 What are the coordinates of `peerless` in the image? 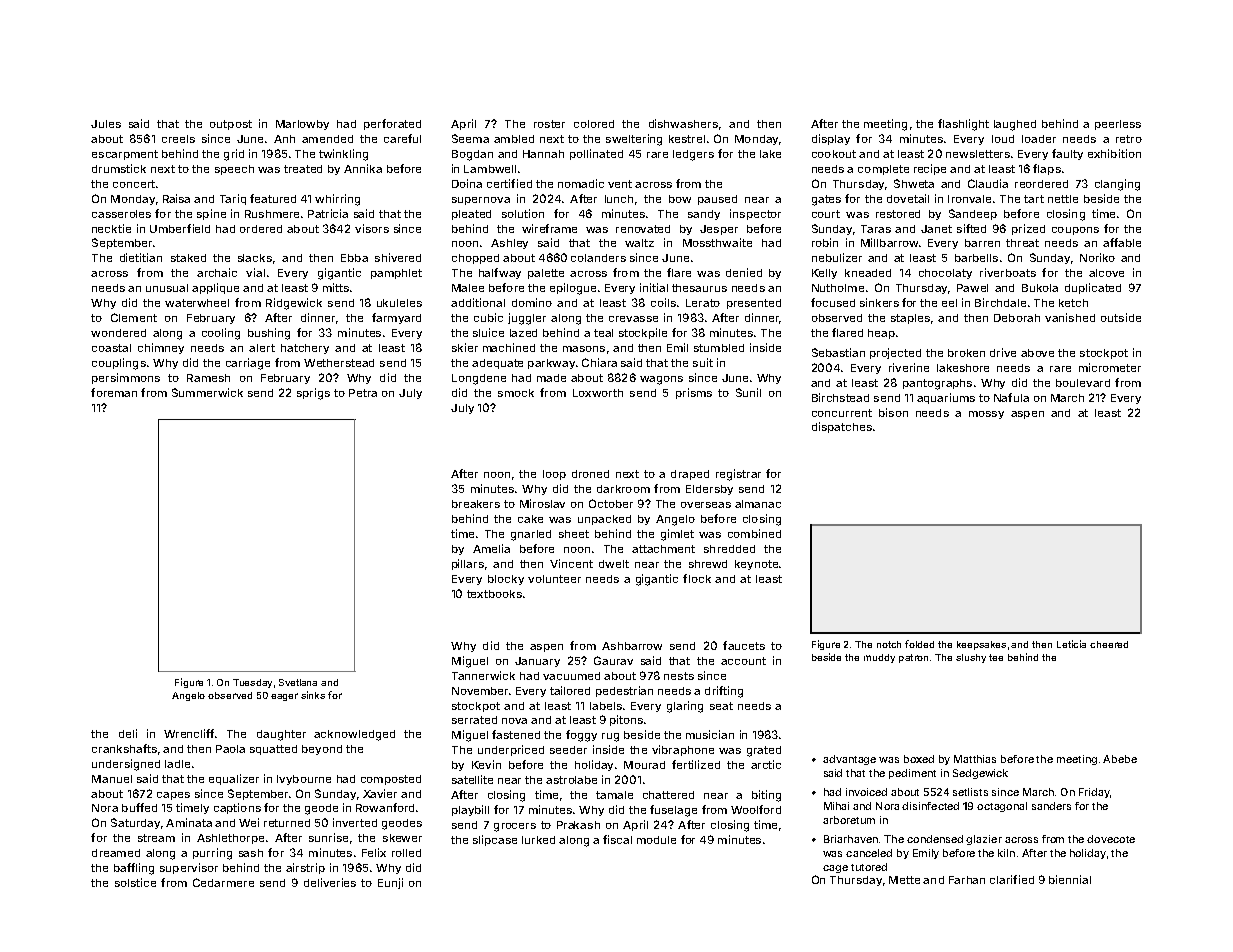 It's located at (1118, 125).
